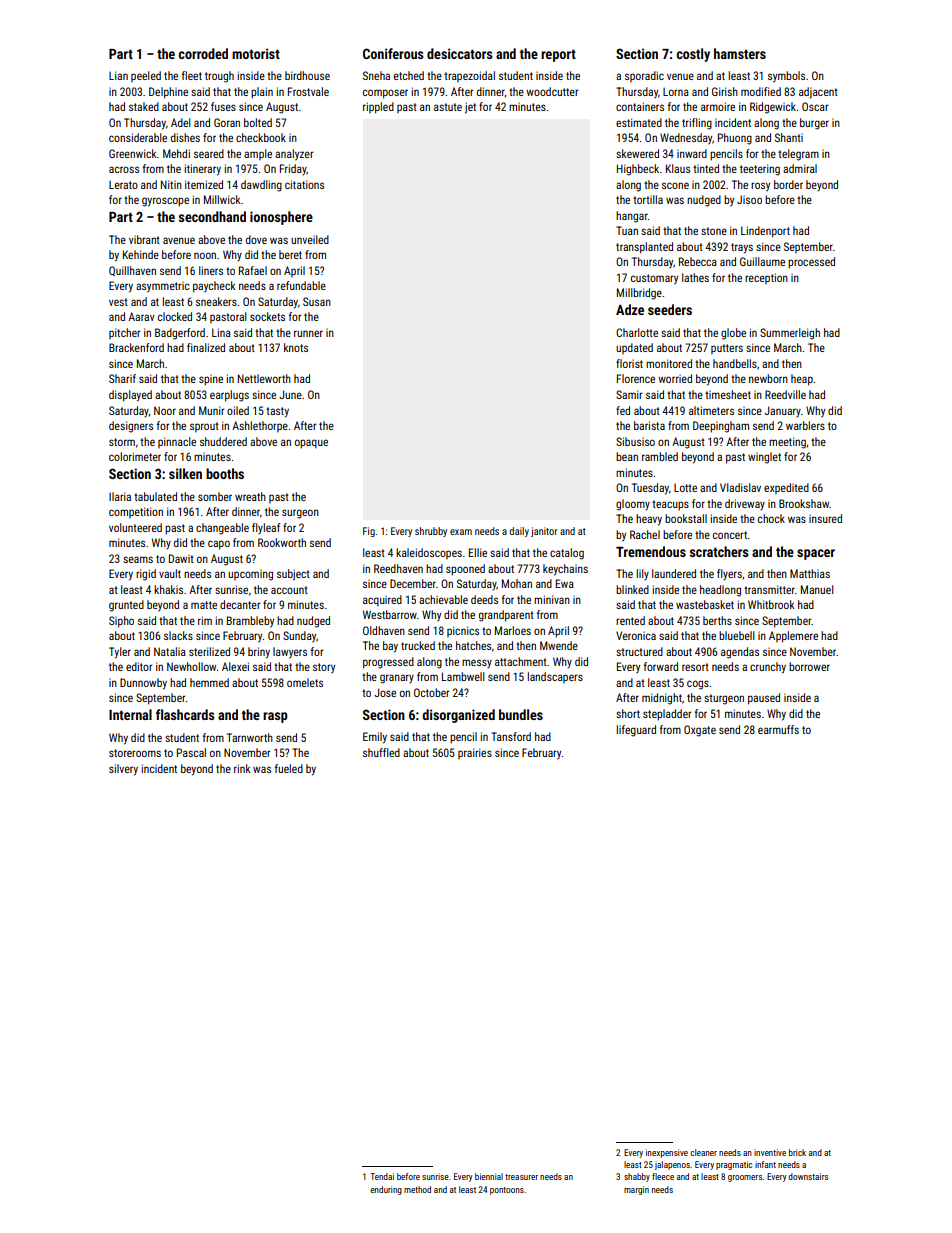  What do you see at coordinates (507, 1191) in the page?
I see `pontoons` at bounding box center [507, 1191].
